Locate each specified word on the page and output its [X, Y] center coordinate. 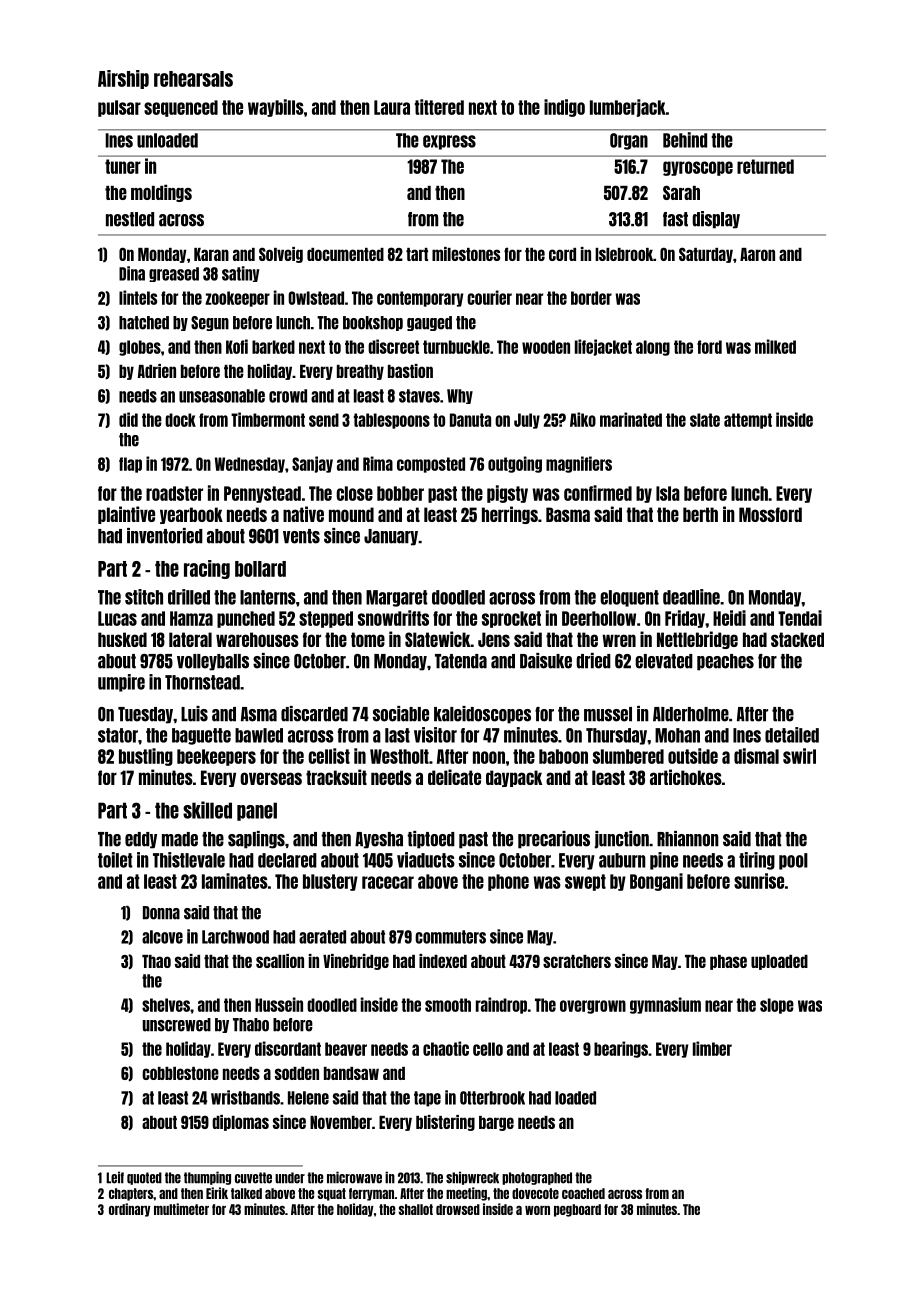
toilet [115, 860]
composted [431, 465]
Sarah [681, 192]
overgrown [593, 1007]
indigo [564, 108]
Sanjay [312, 464]
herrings [510, 515]
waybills [276, 108]
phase [728, 962]
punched [246, 619]
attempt [748, 421]
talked [246, 1193]
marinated [631, 419]
